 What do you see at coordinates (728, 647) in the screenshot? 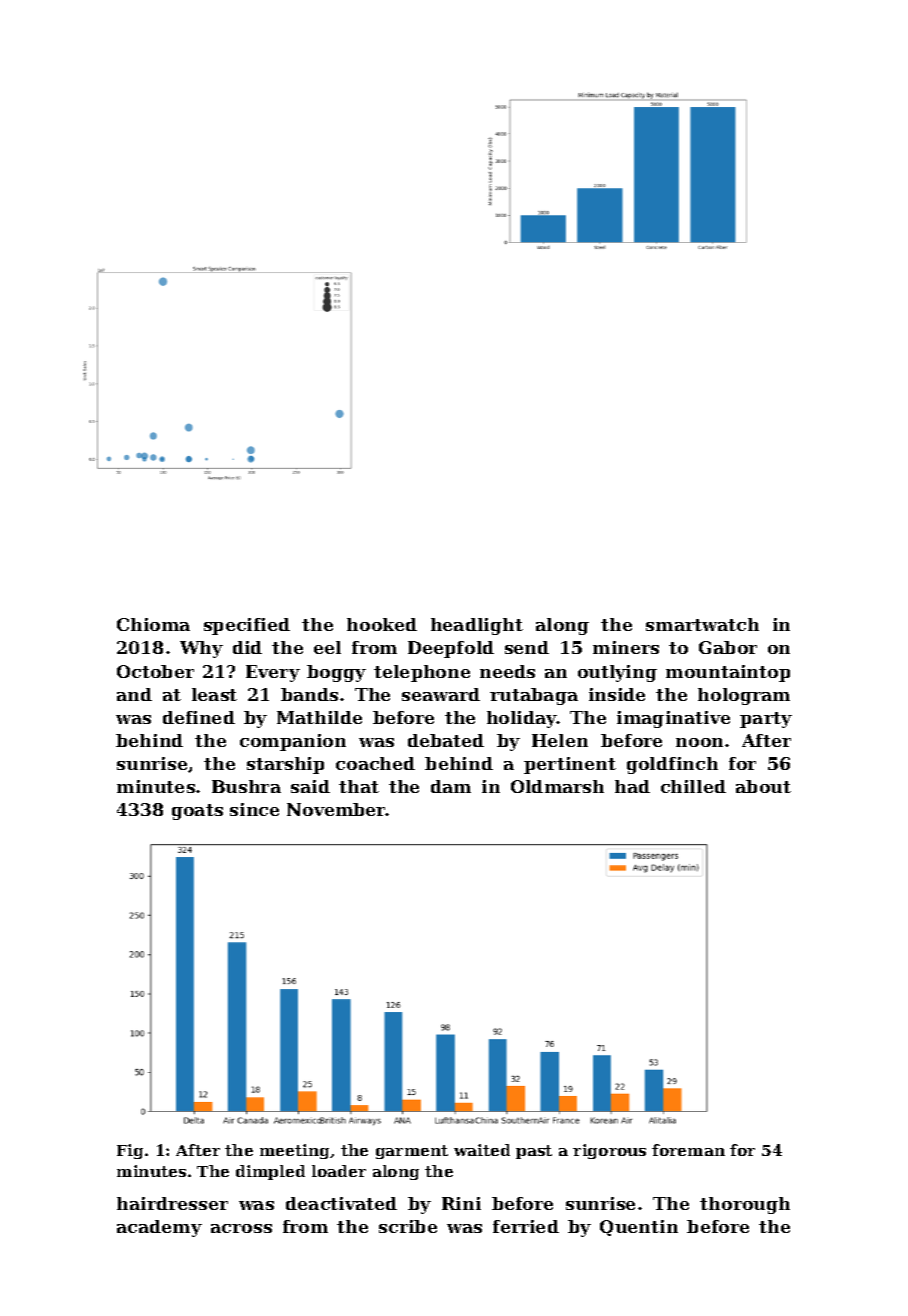
I see `Gabor` at bounding box center [728, 647].
